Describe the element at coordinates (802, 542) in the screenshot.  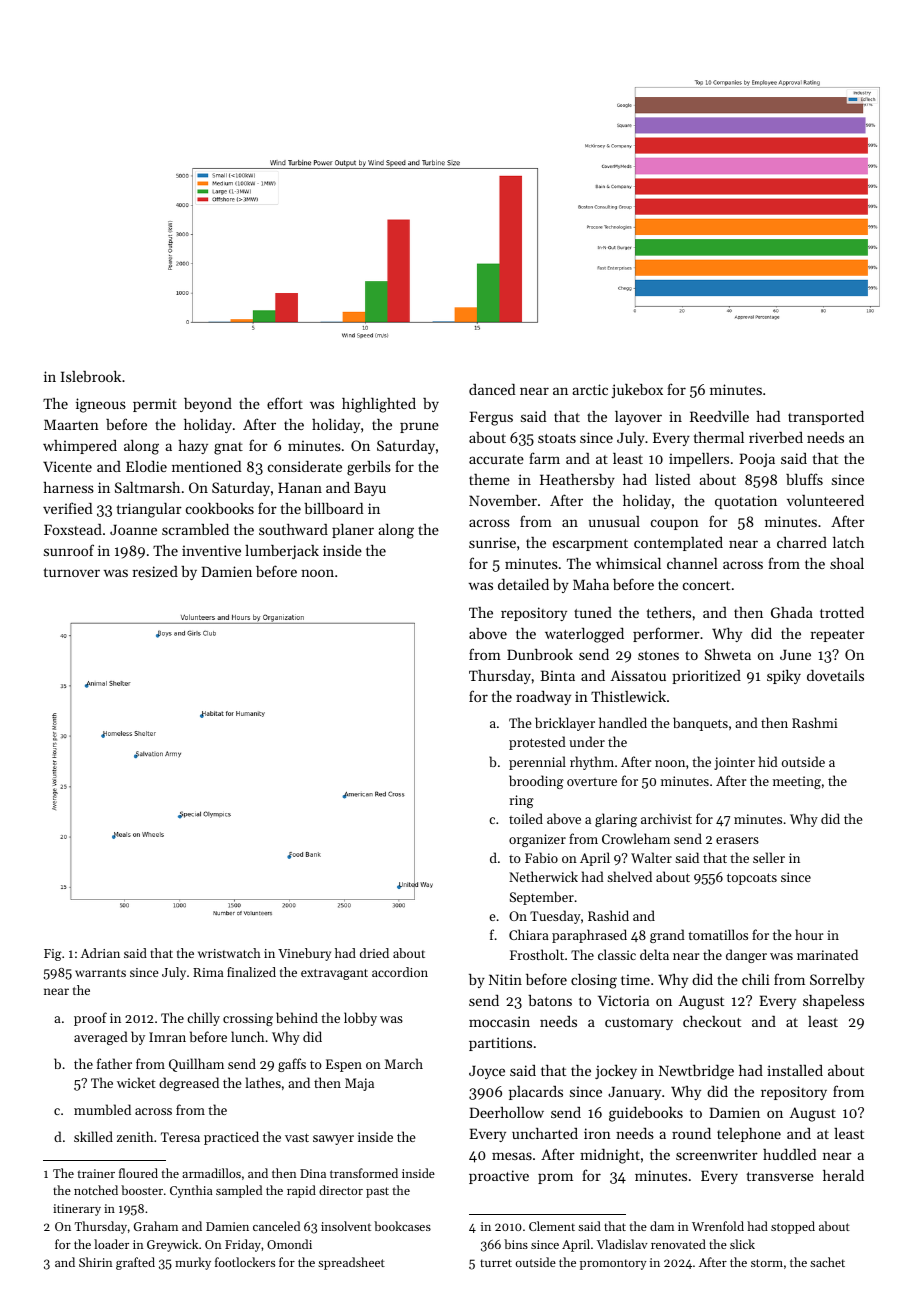
I see `charred` at that location.
